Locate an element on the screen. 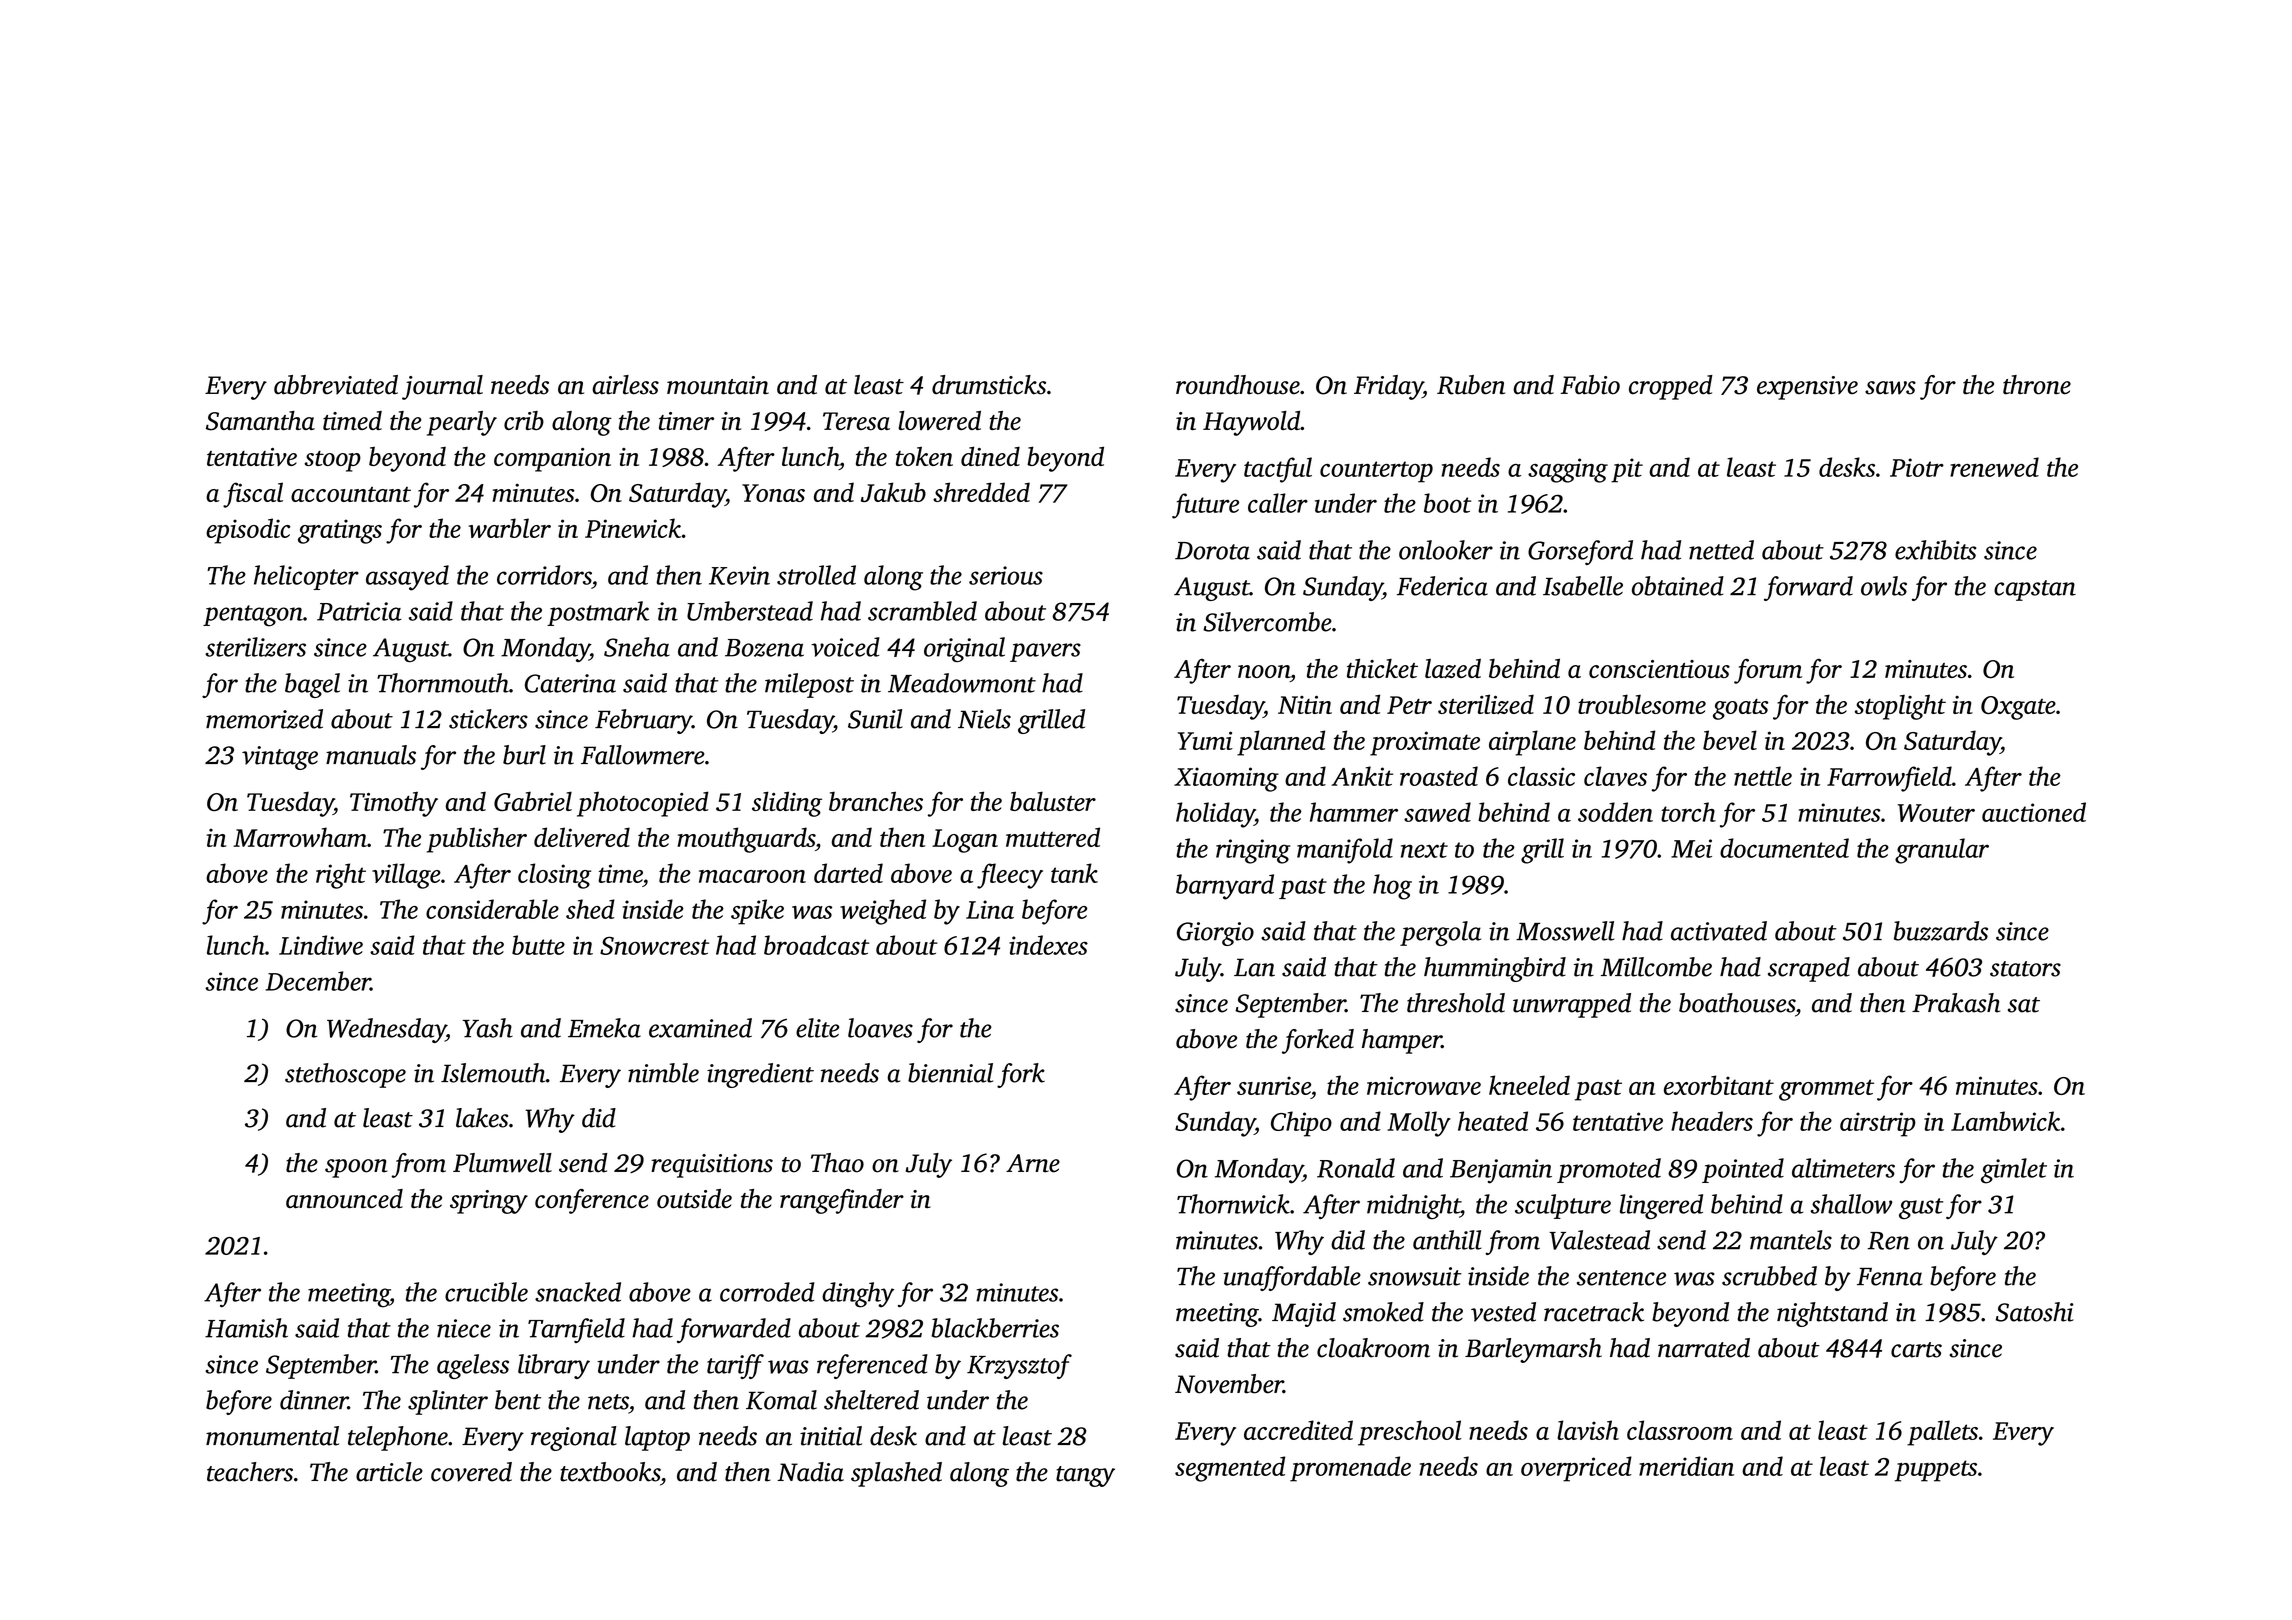 Image resolution: width=2292 pixels, height=1620 pixels. indexes is located at coordinates (1048, 945).
